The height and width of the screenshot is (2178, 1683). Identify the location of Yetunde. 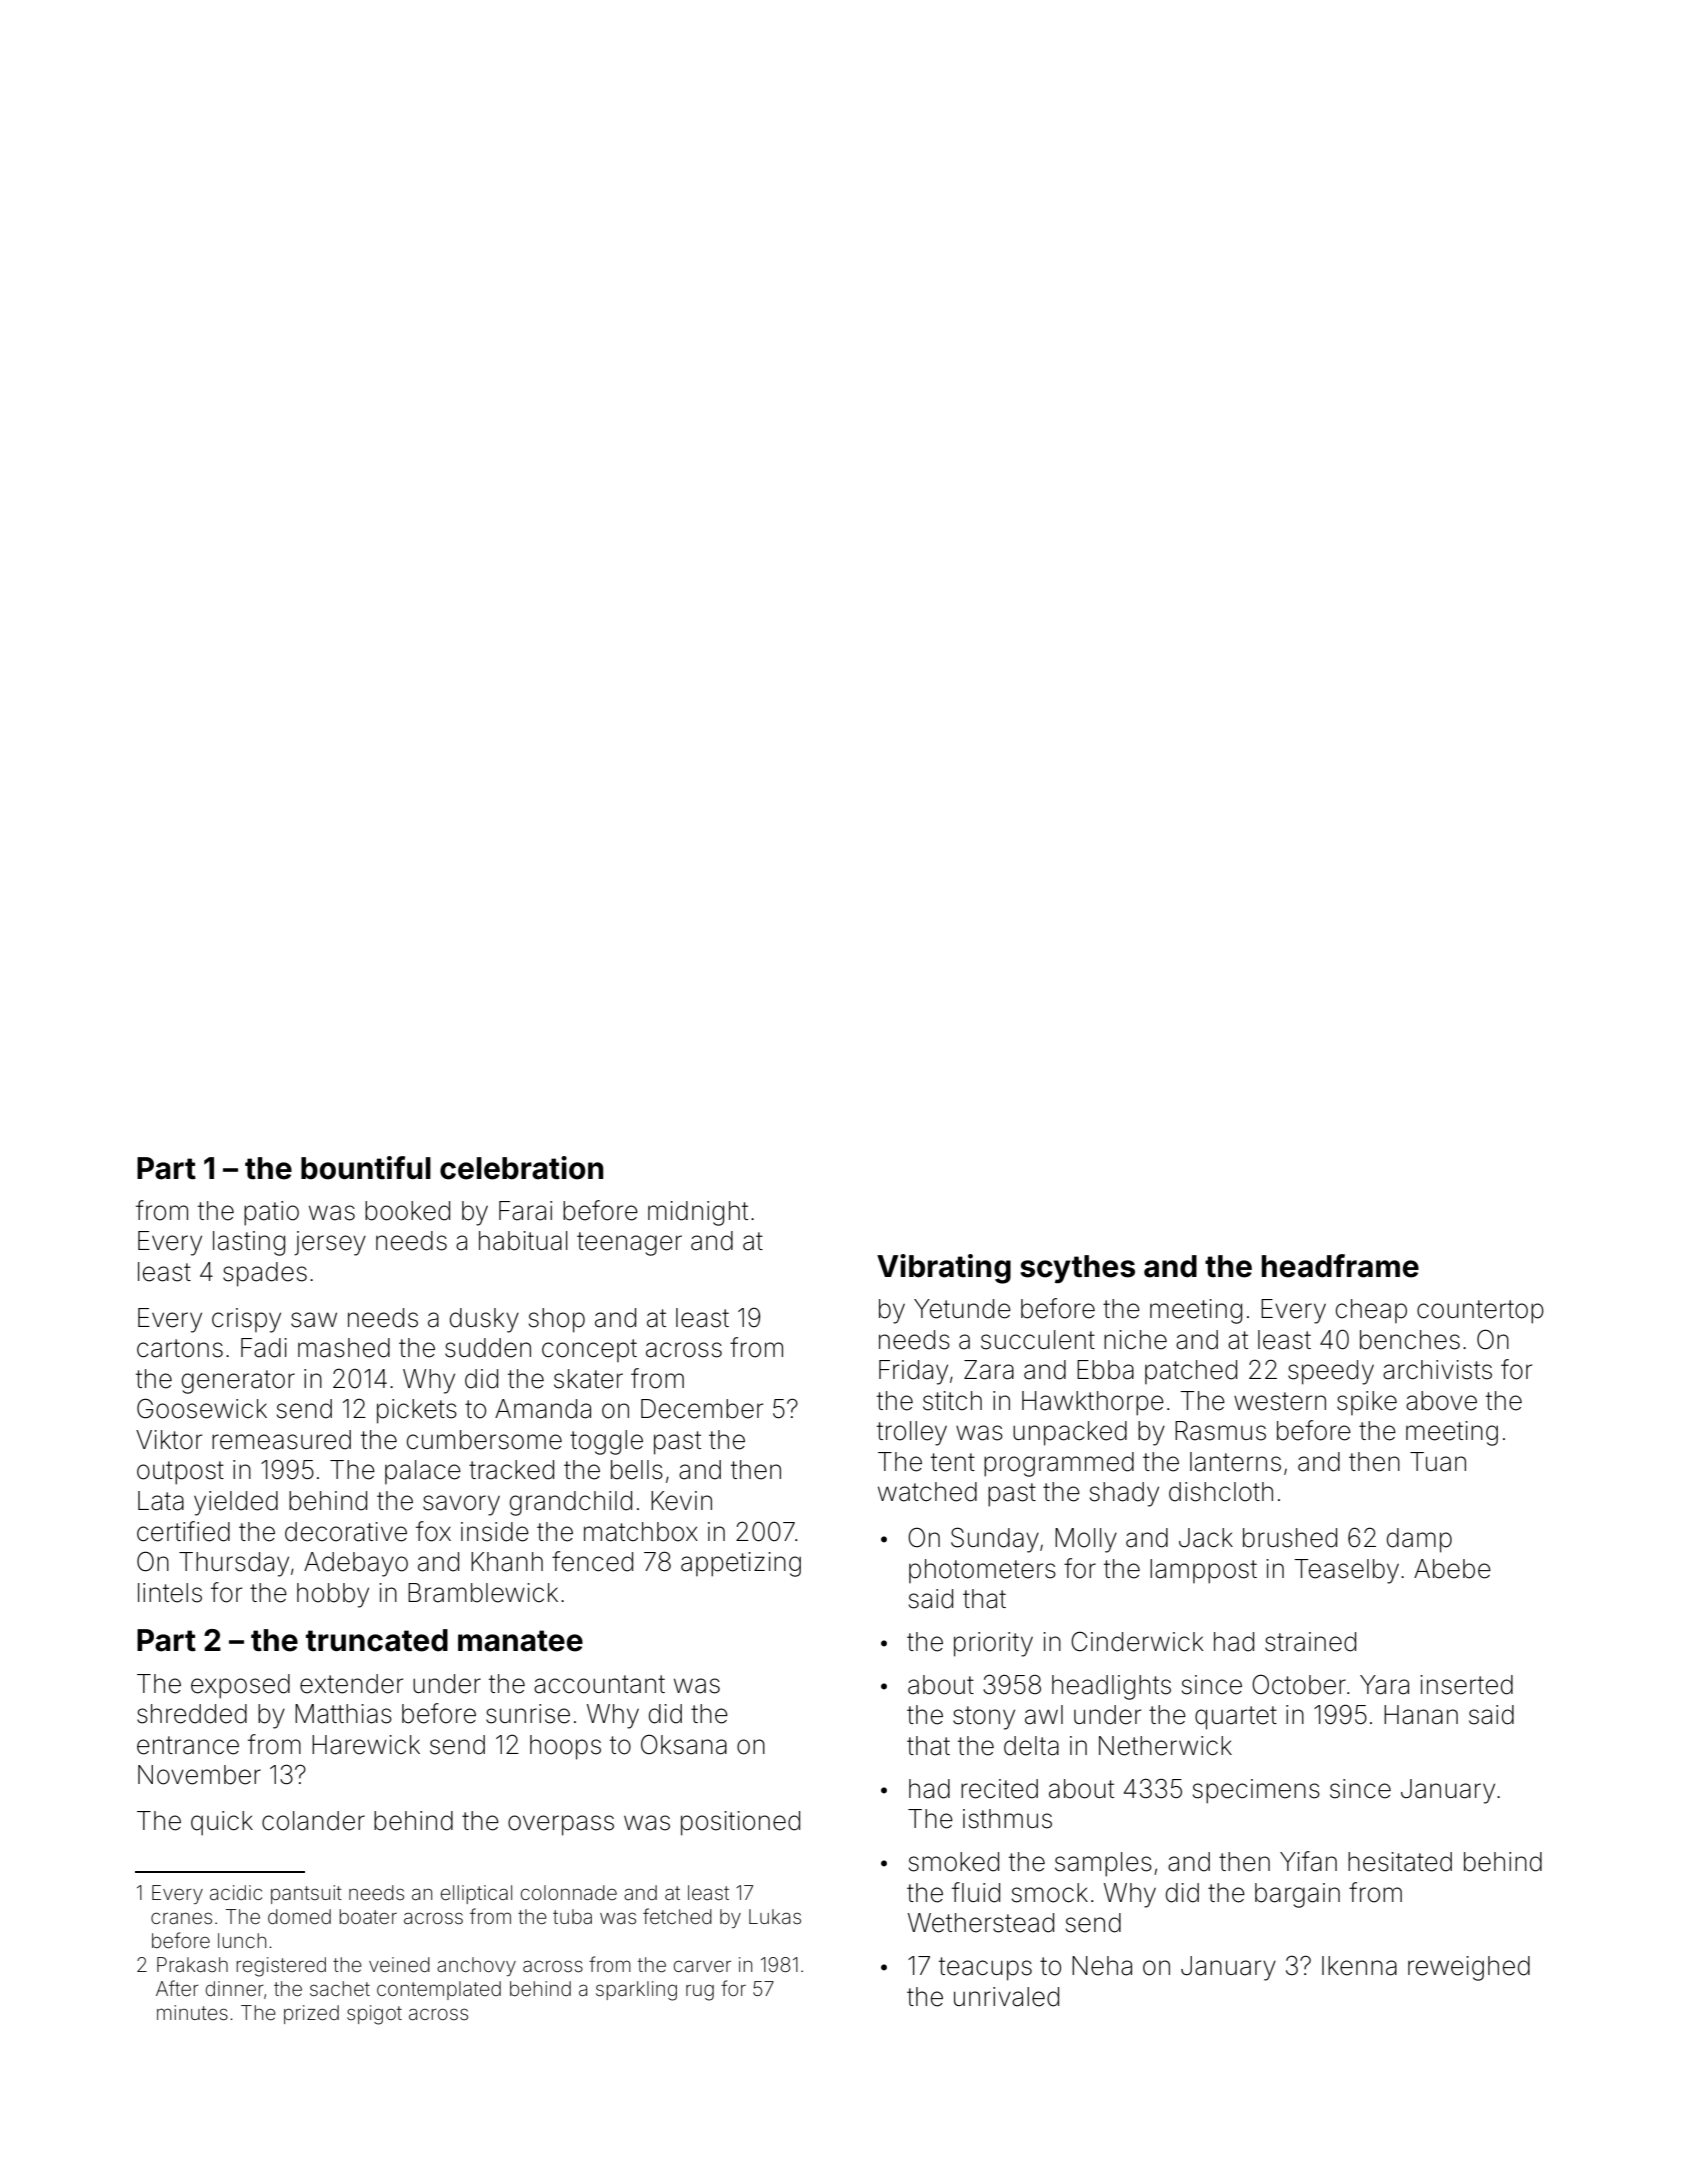
(962, 1309).
